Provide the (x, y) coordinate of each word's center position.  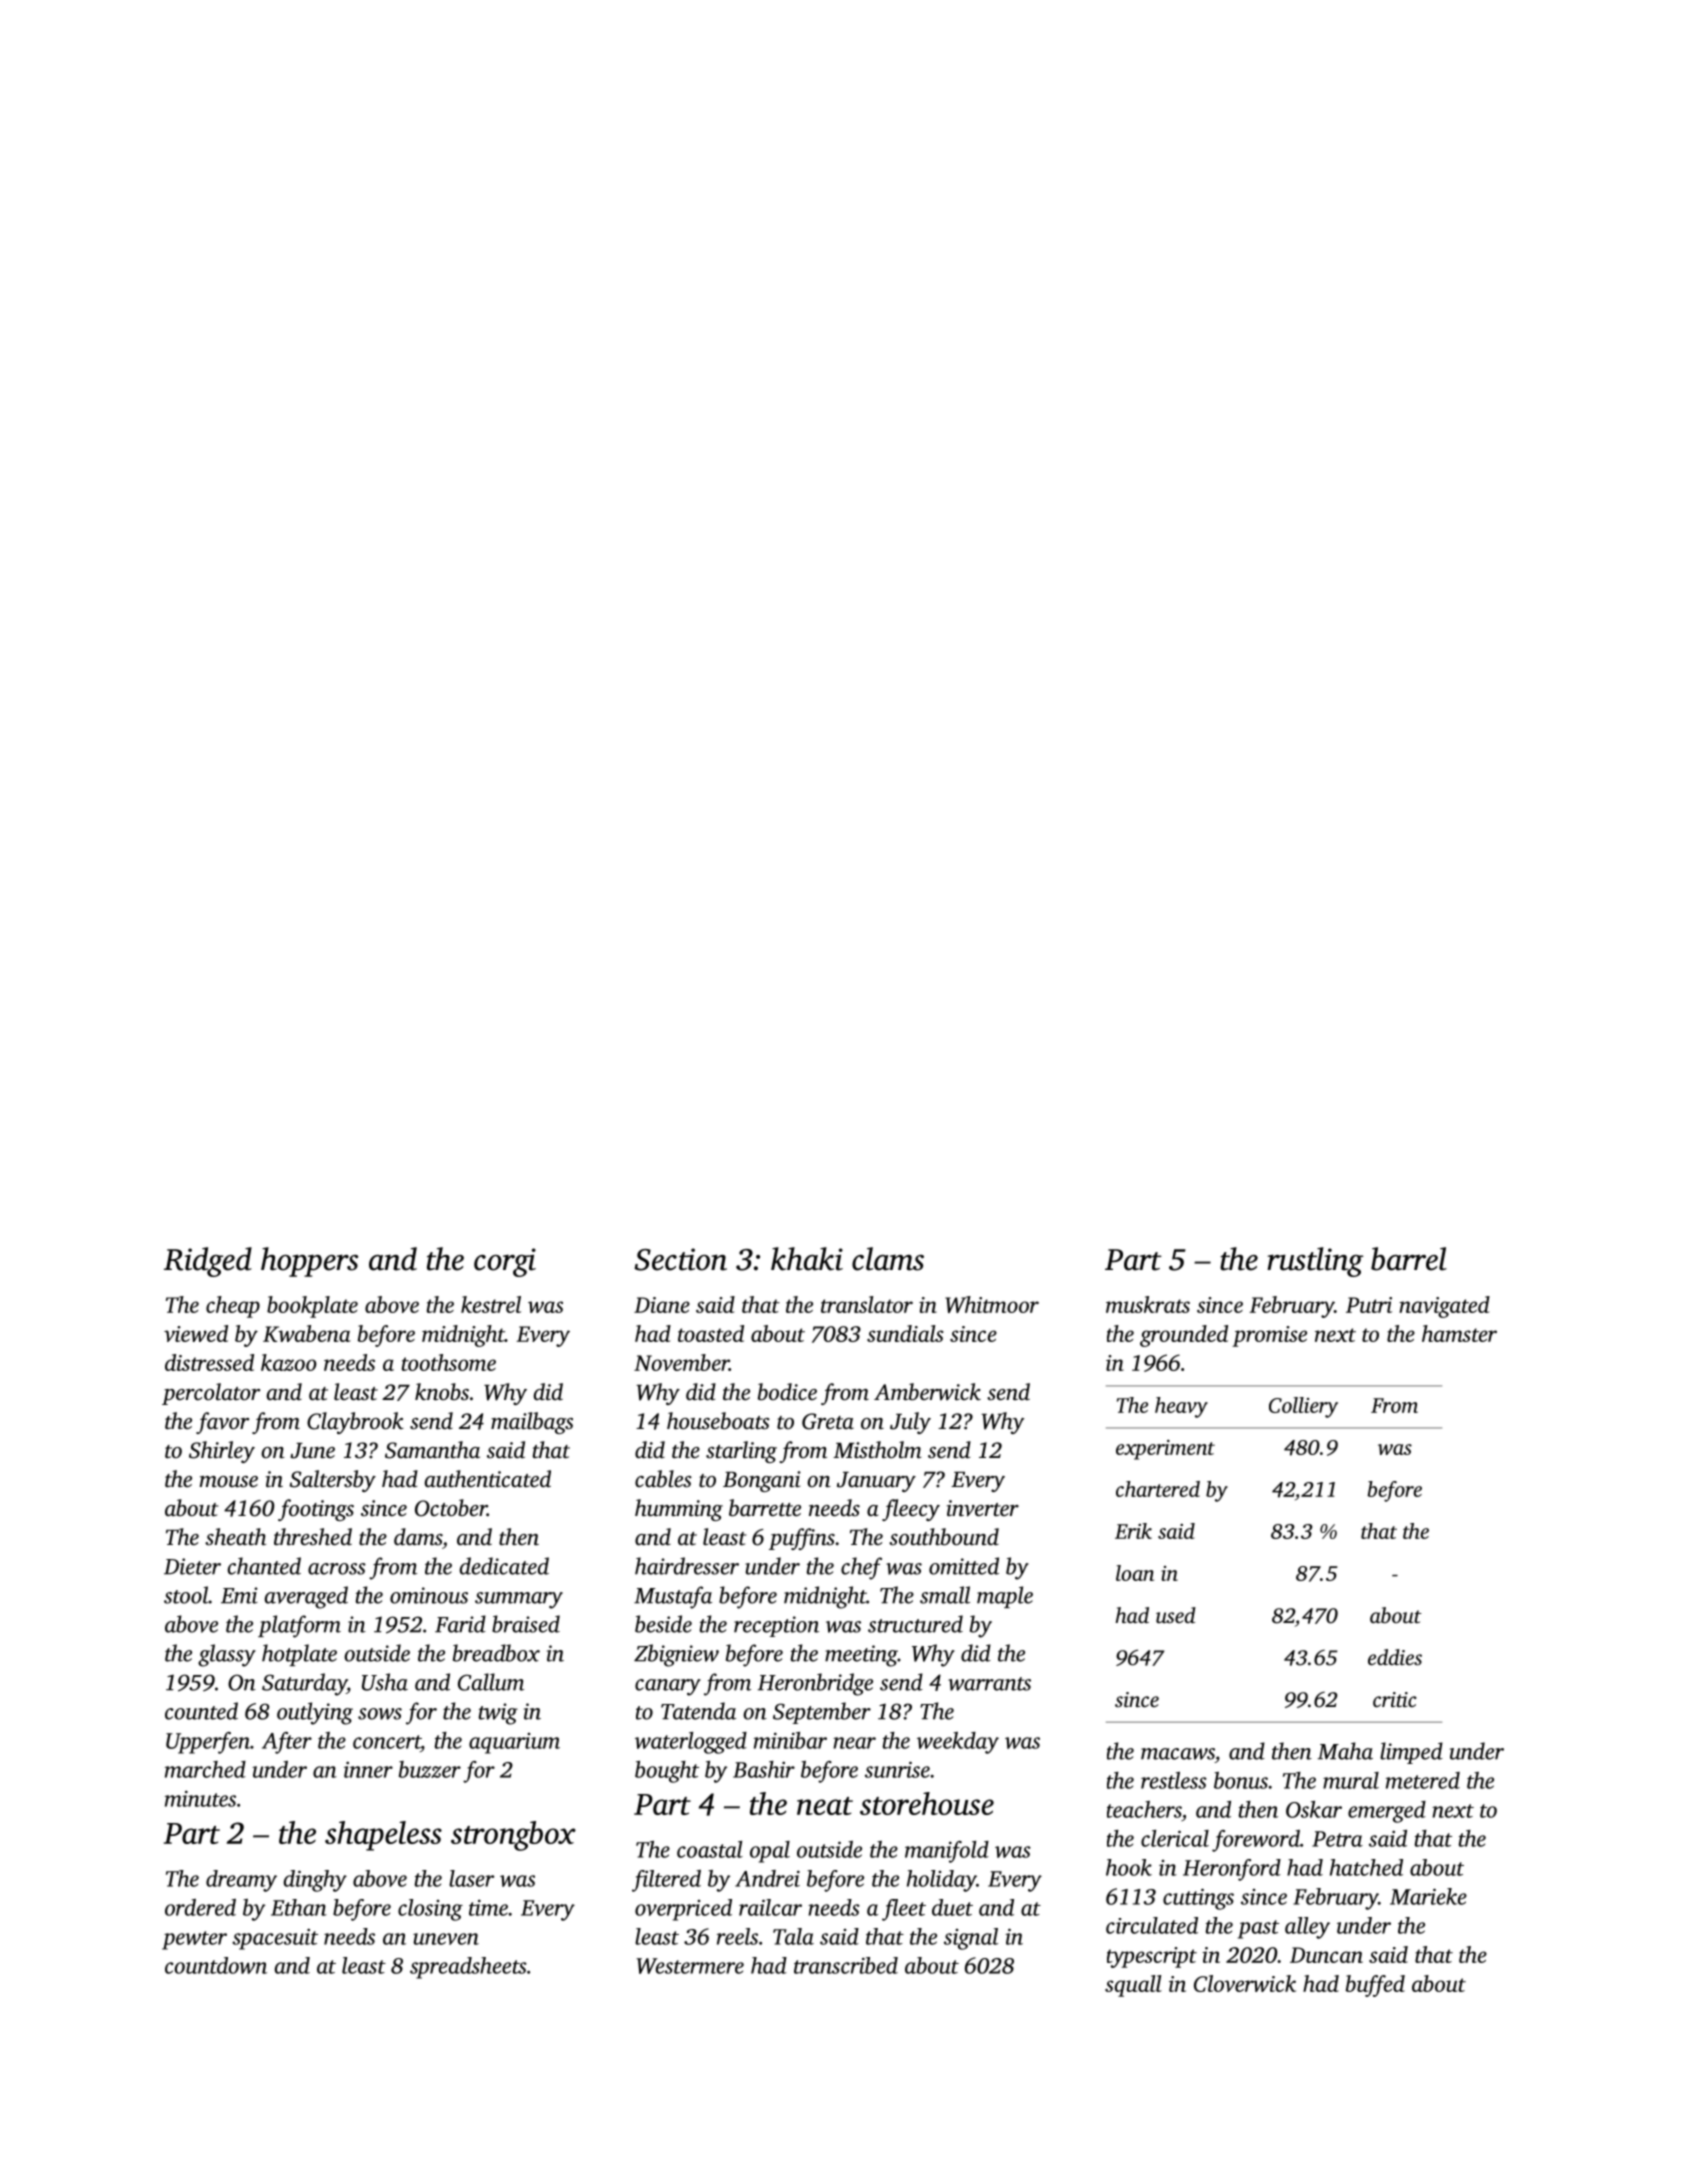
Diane (662, 1305)
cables (663, 1479)
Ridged (208, 1262)
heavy (1181, 1407)
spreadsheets (468, 1968)
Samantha (432, 1450)
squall (1133, 1986)
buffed (1375, 1986)
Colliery (1303, 1407)
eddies (1395, 1657)
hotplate (299, 1655)
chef (861, 1568)
